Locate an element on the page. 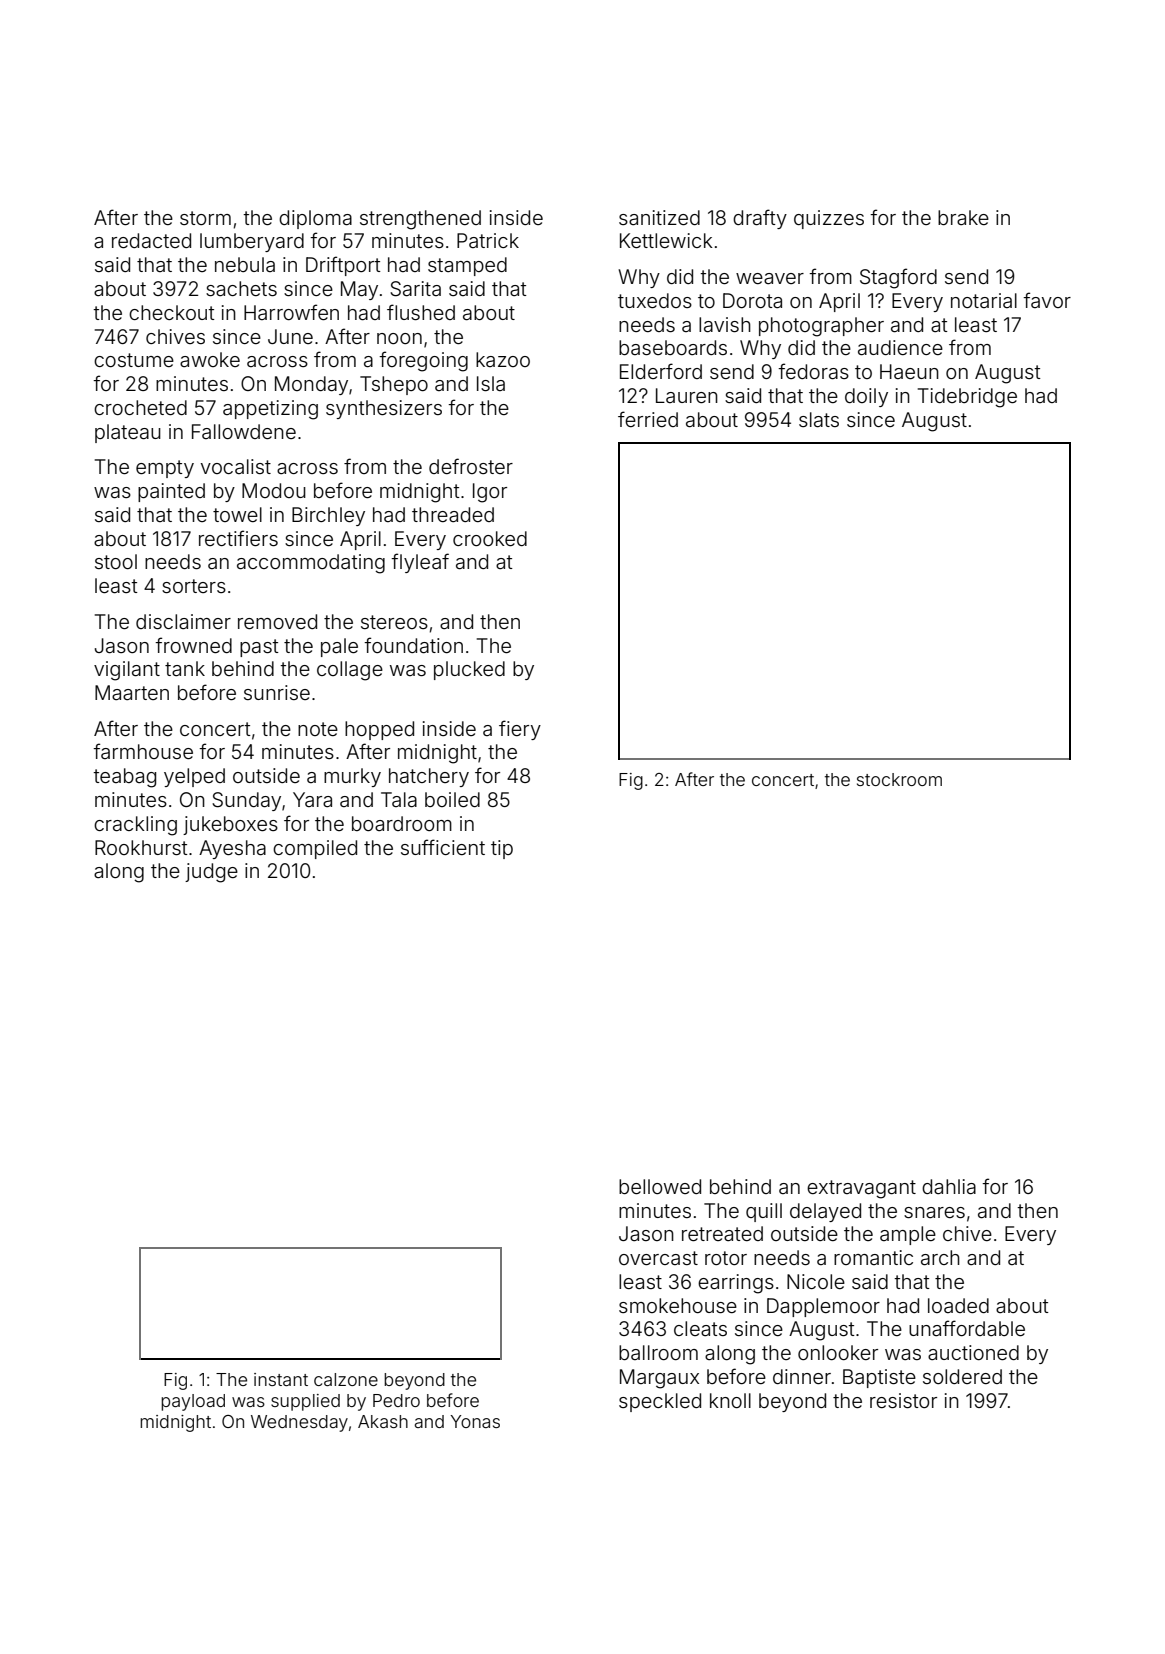  stamped is located at coordinates (467, 266).
